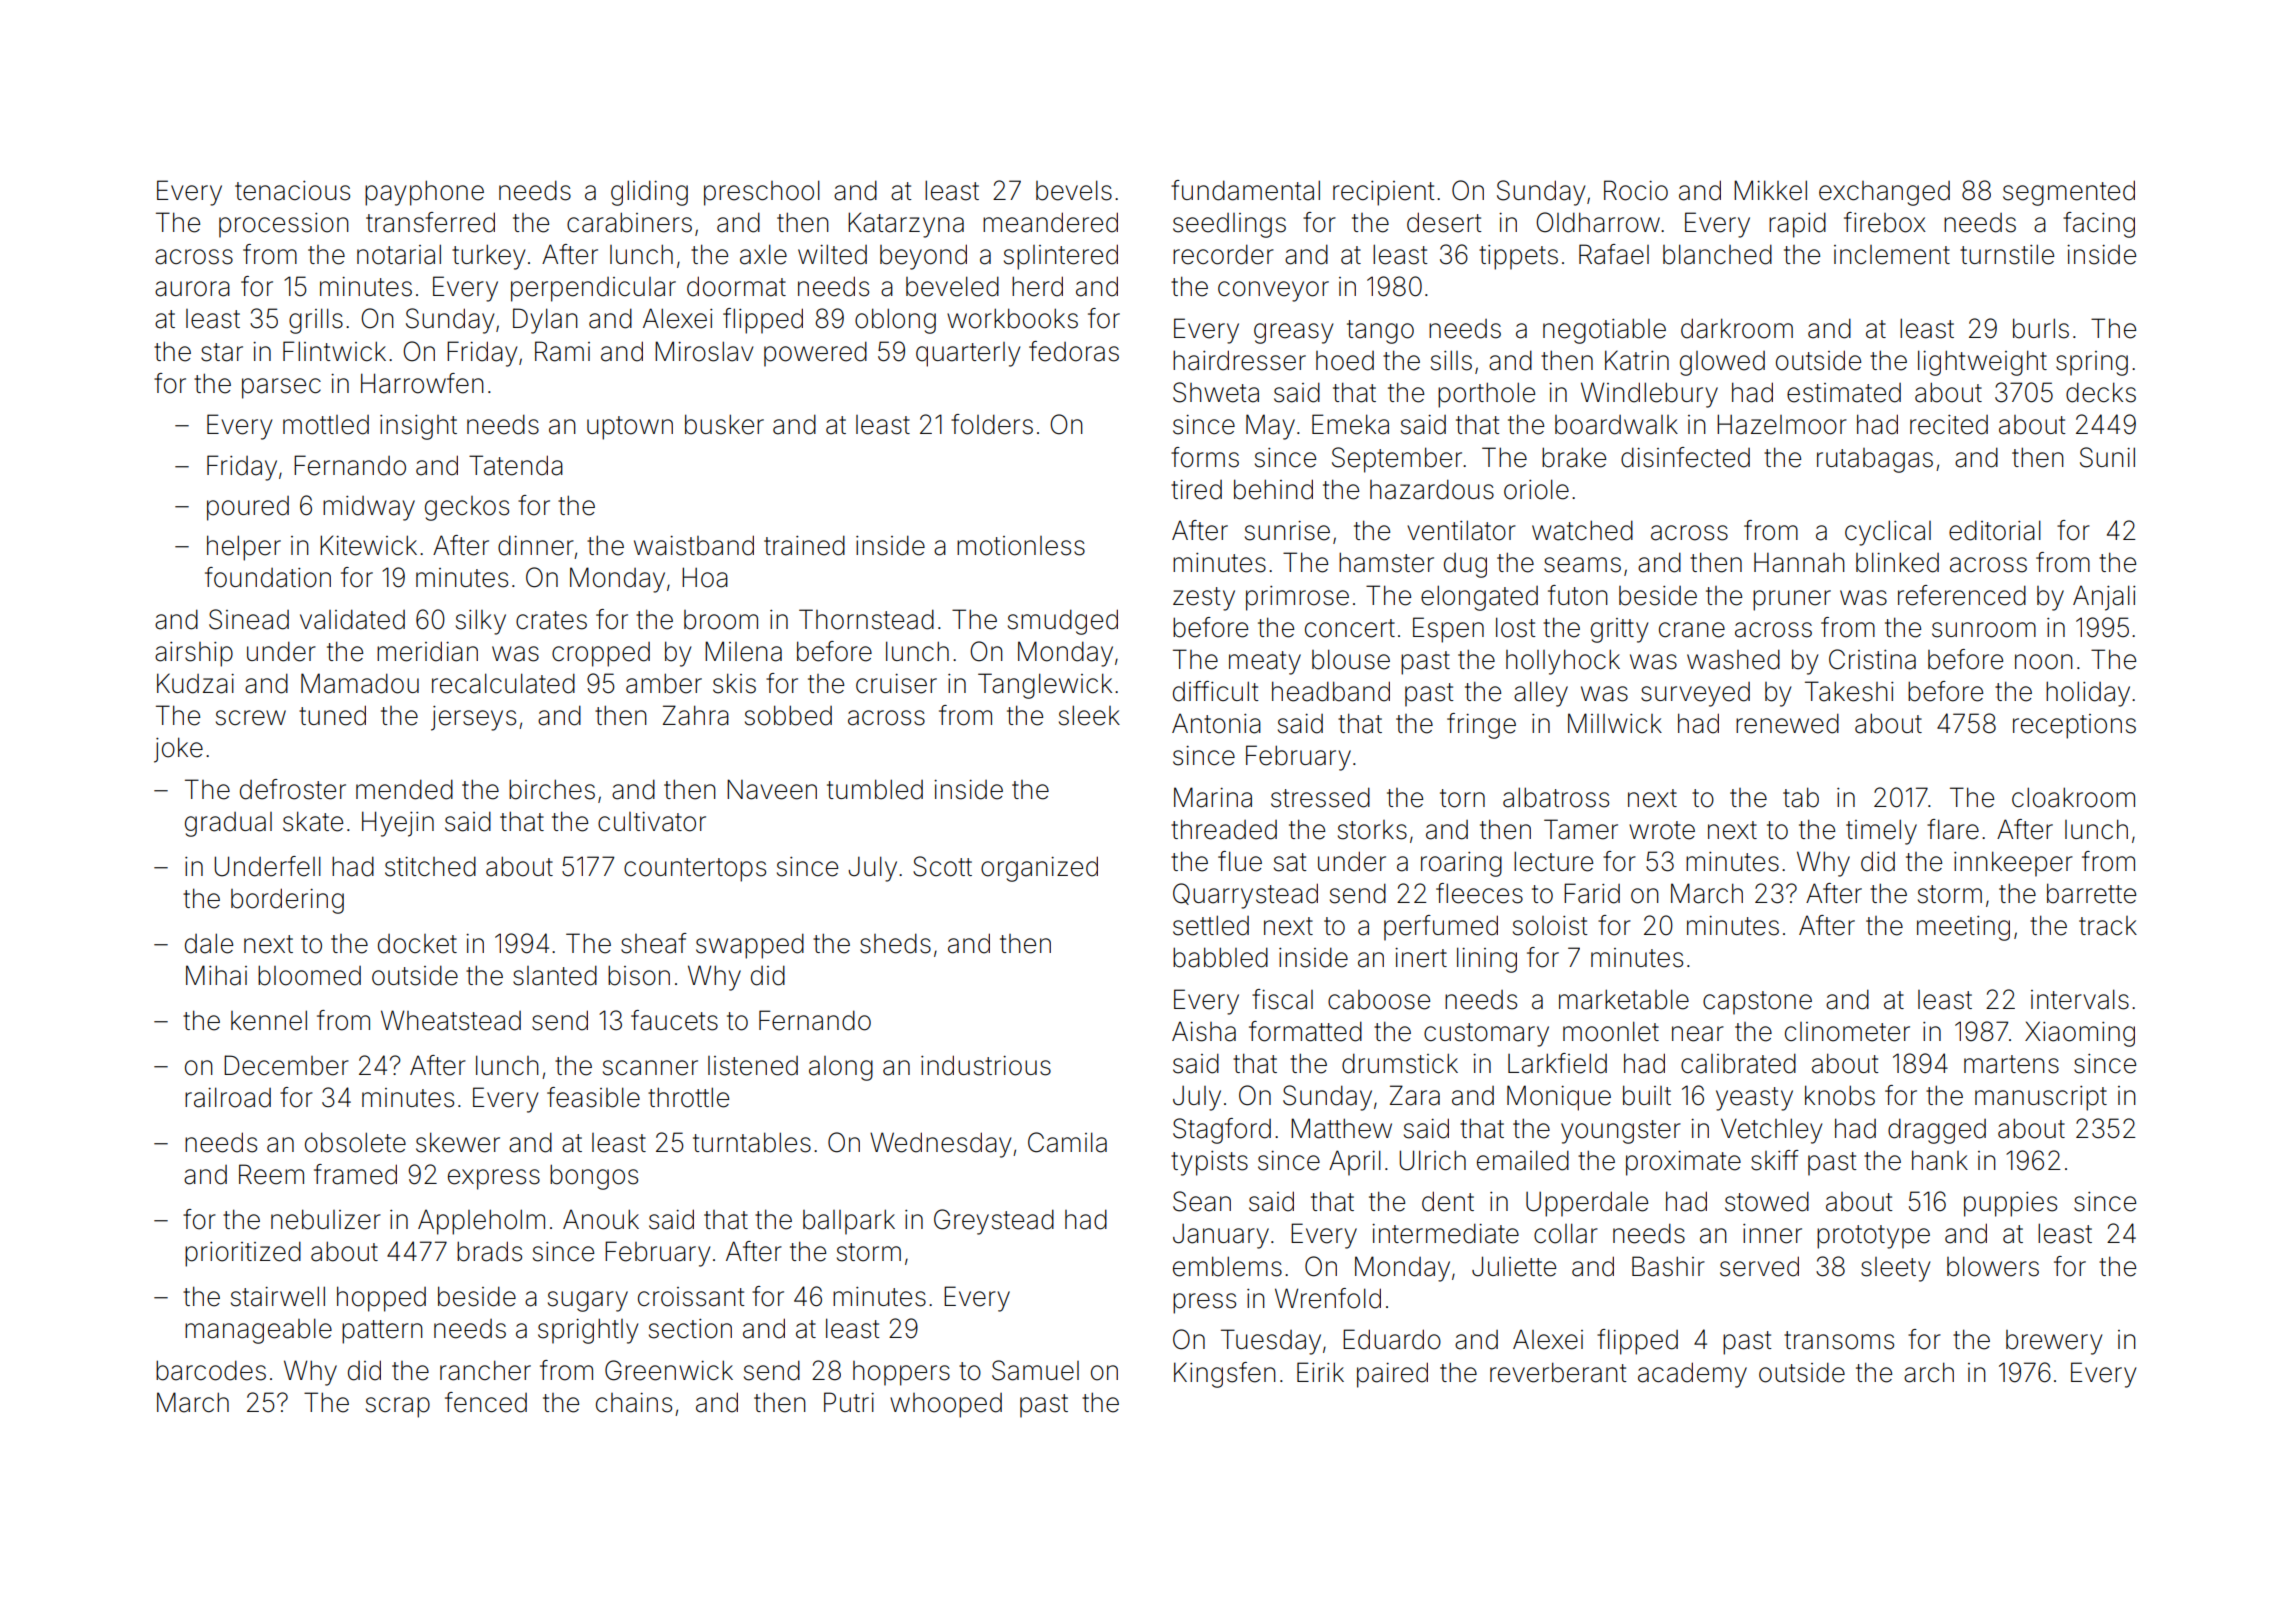 The image size is (2292, 1620). What do you see at coordinates (1444, 222) in the page?
I see `desert` at bounding box center [1444, 222].
